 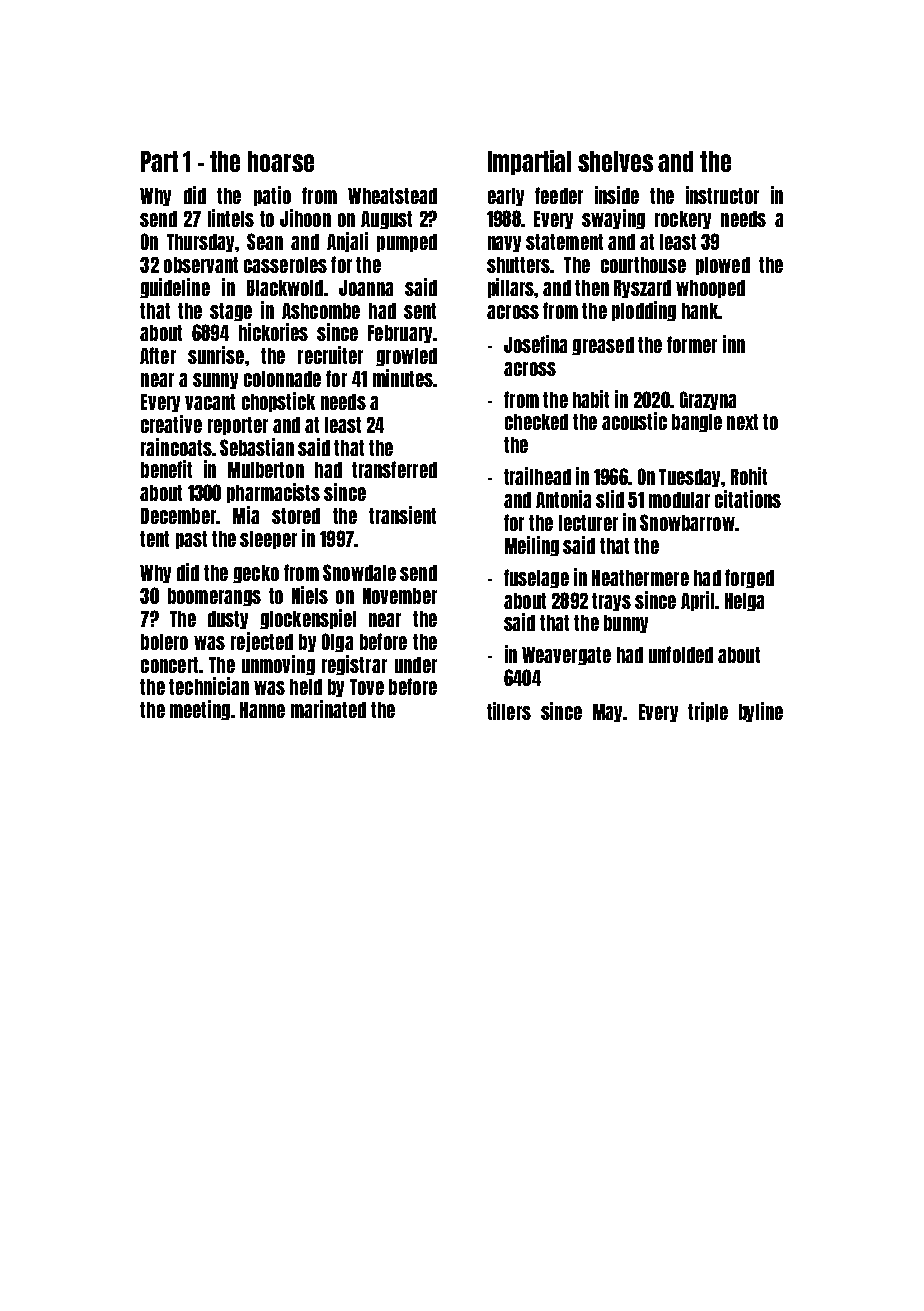 I want to click on citations, so click(x=748, y=499).
